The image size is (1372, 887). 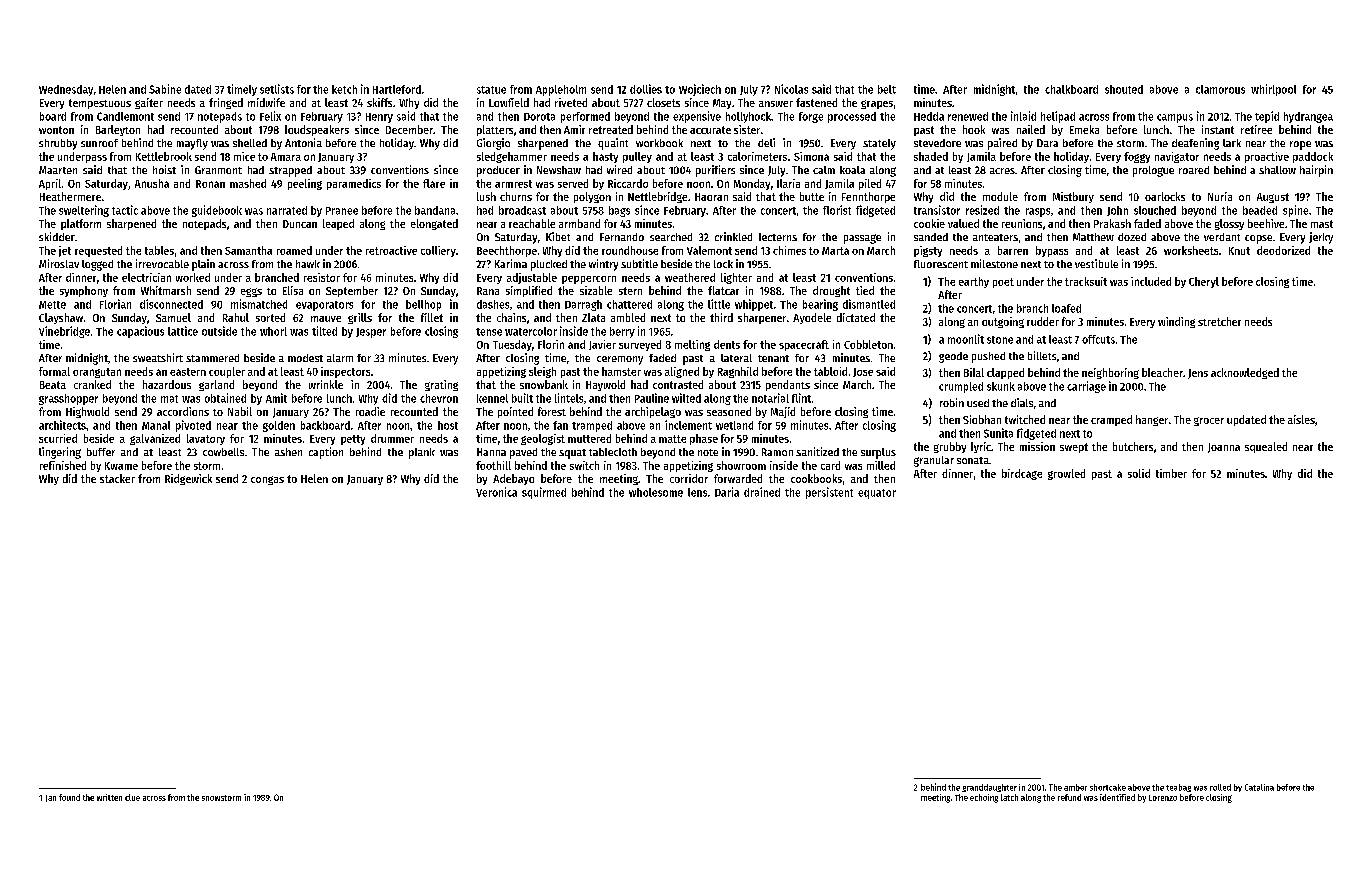 What do you see at coordinates (225, 398) in the image?
I see `obtained` at bounding box center [225, 398].
